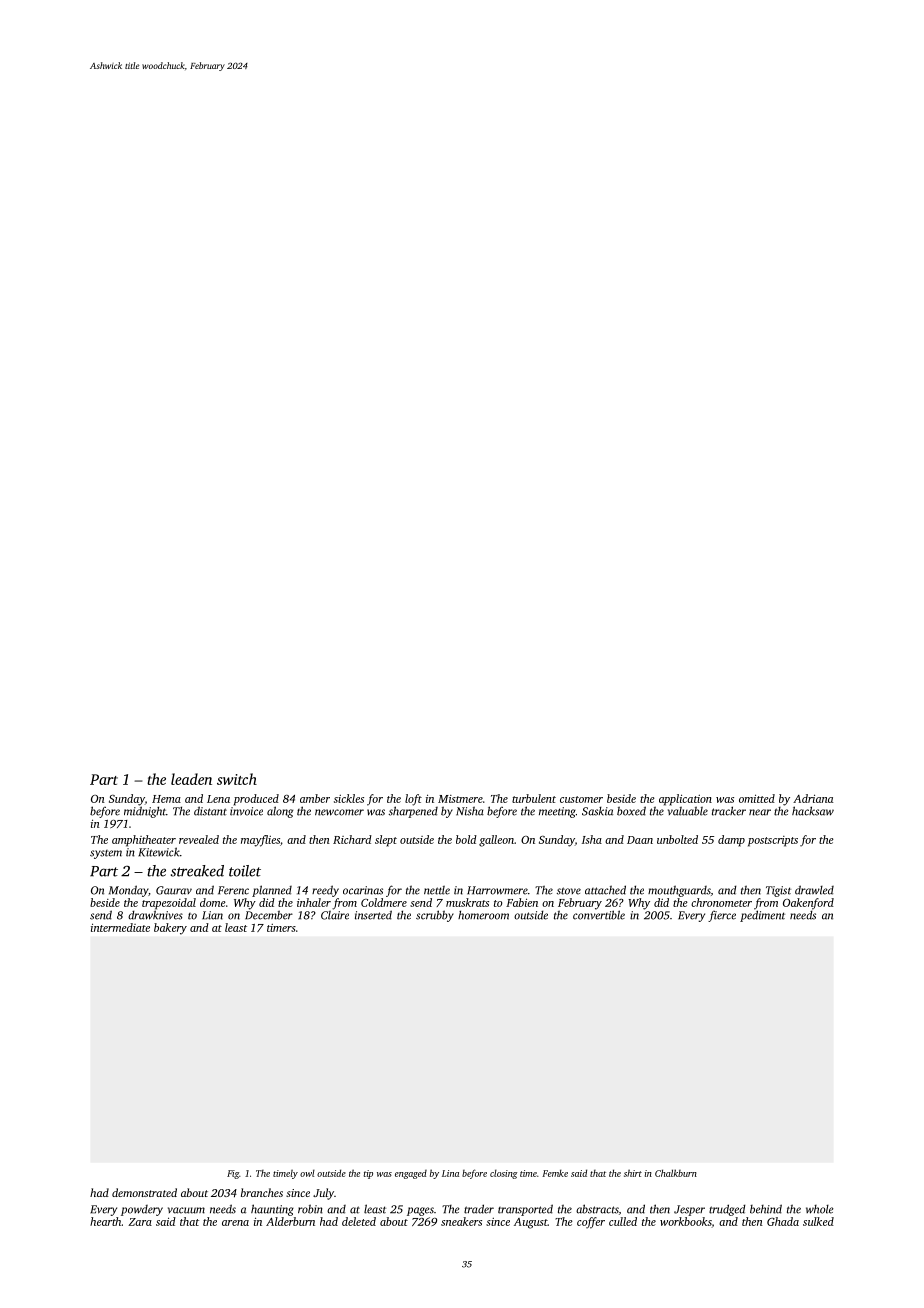 This document has height=1308, width=924. What do you see at coordinates (413, 800) in the document?
I see `loft` at bounding box center [413, 800].
